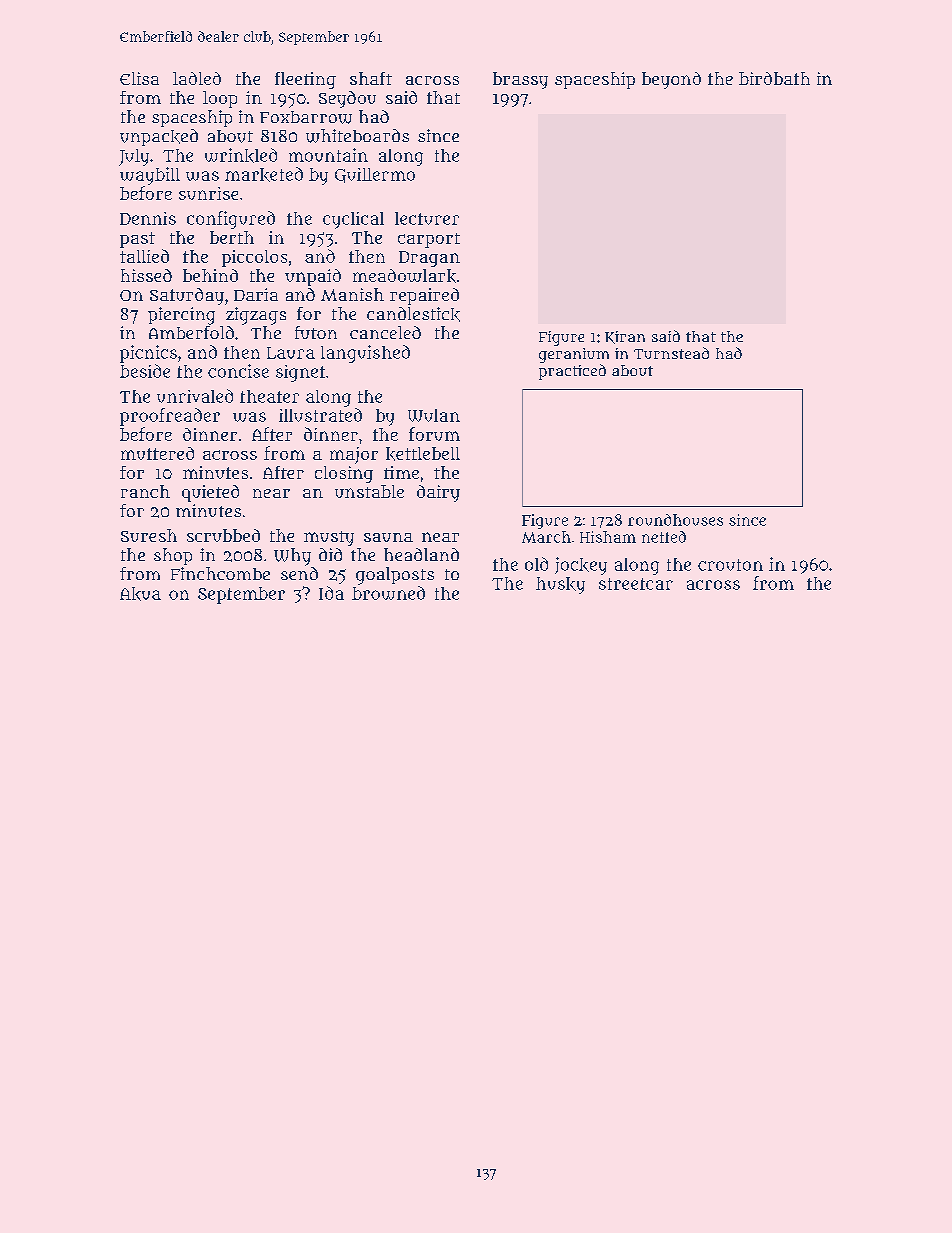  Describe the element at coordinates (671, 353) in the screenshot. I see `Turnstead` at that location.
